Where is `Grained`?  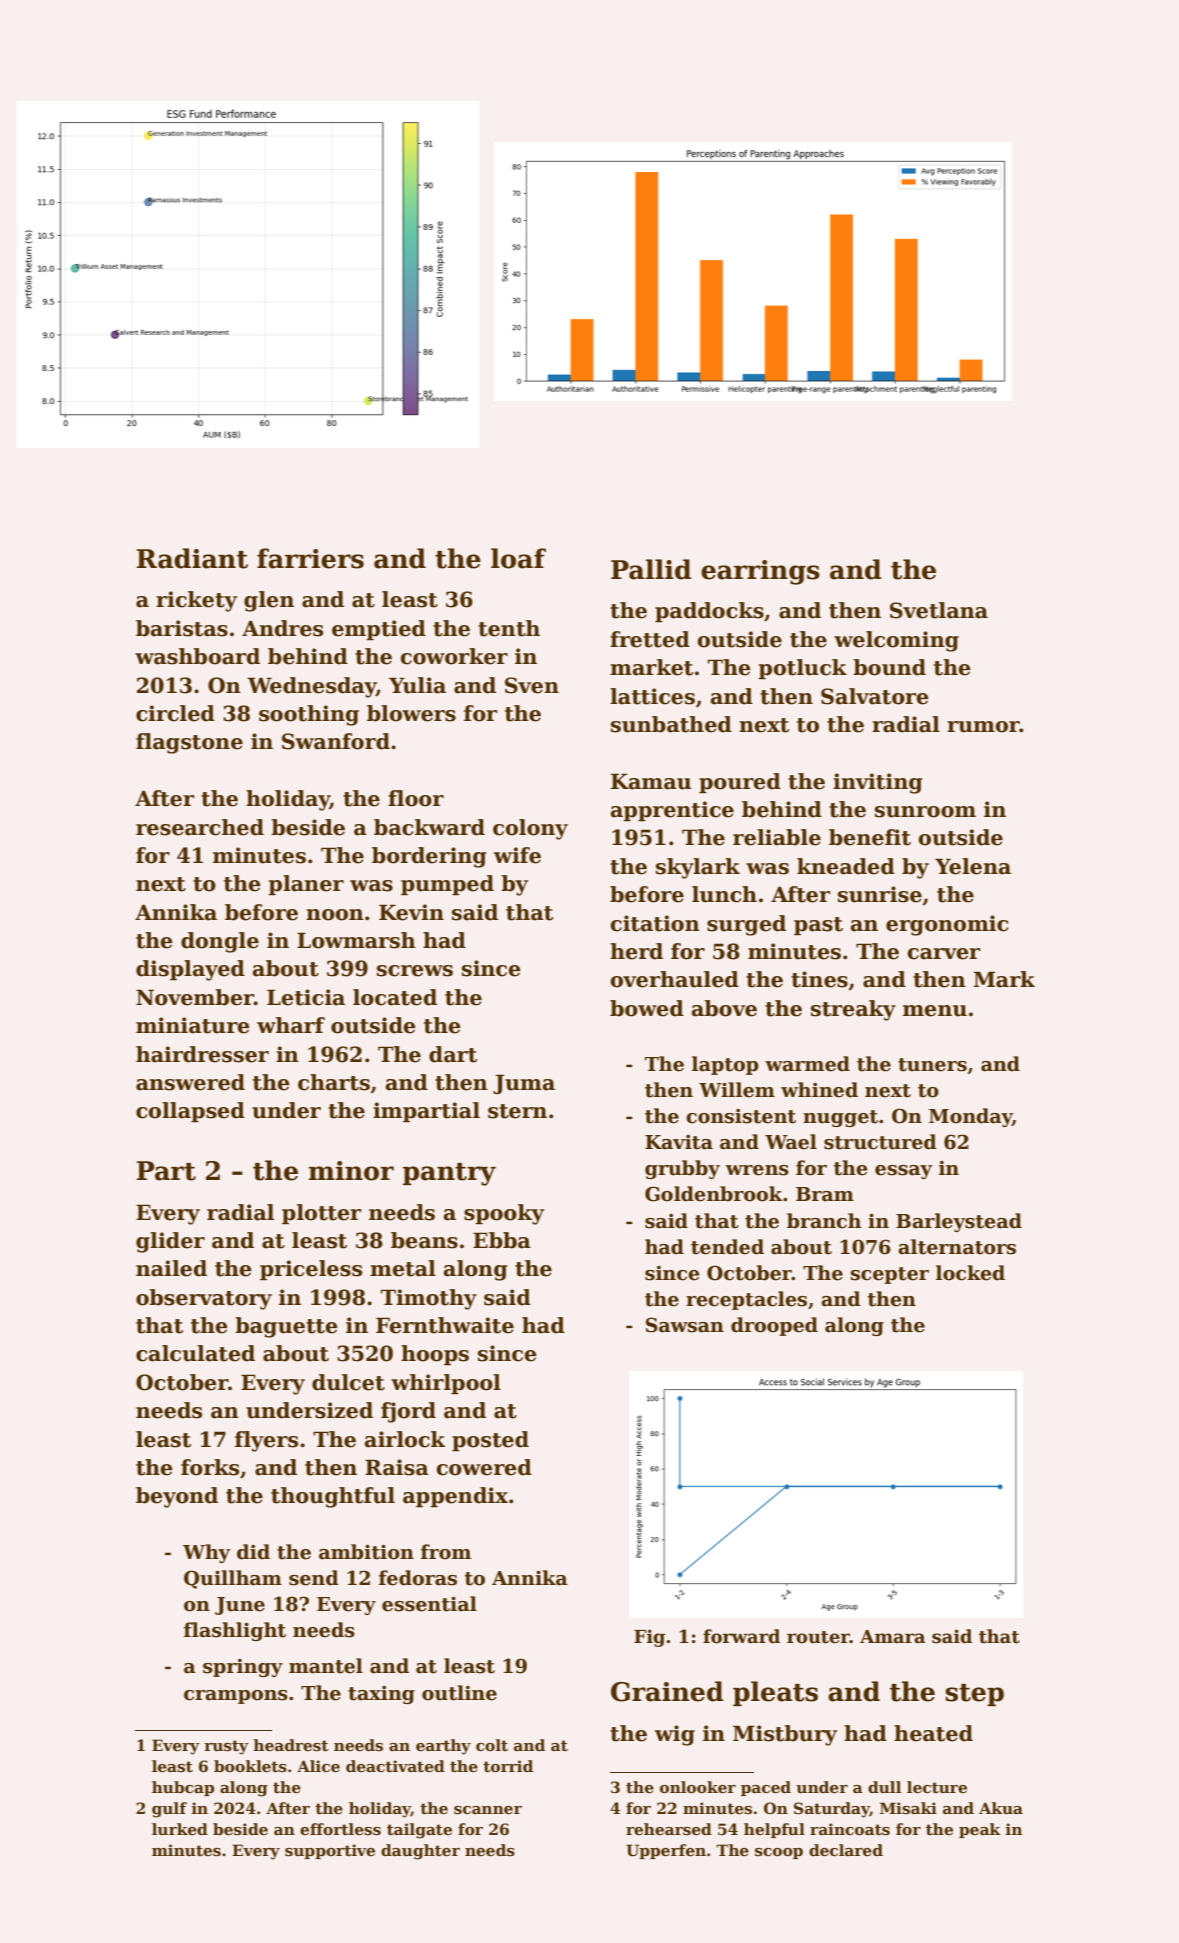
Grained is located at coordinates (667, 1691).
